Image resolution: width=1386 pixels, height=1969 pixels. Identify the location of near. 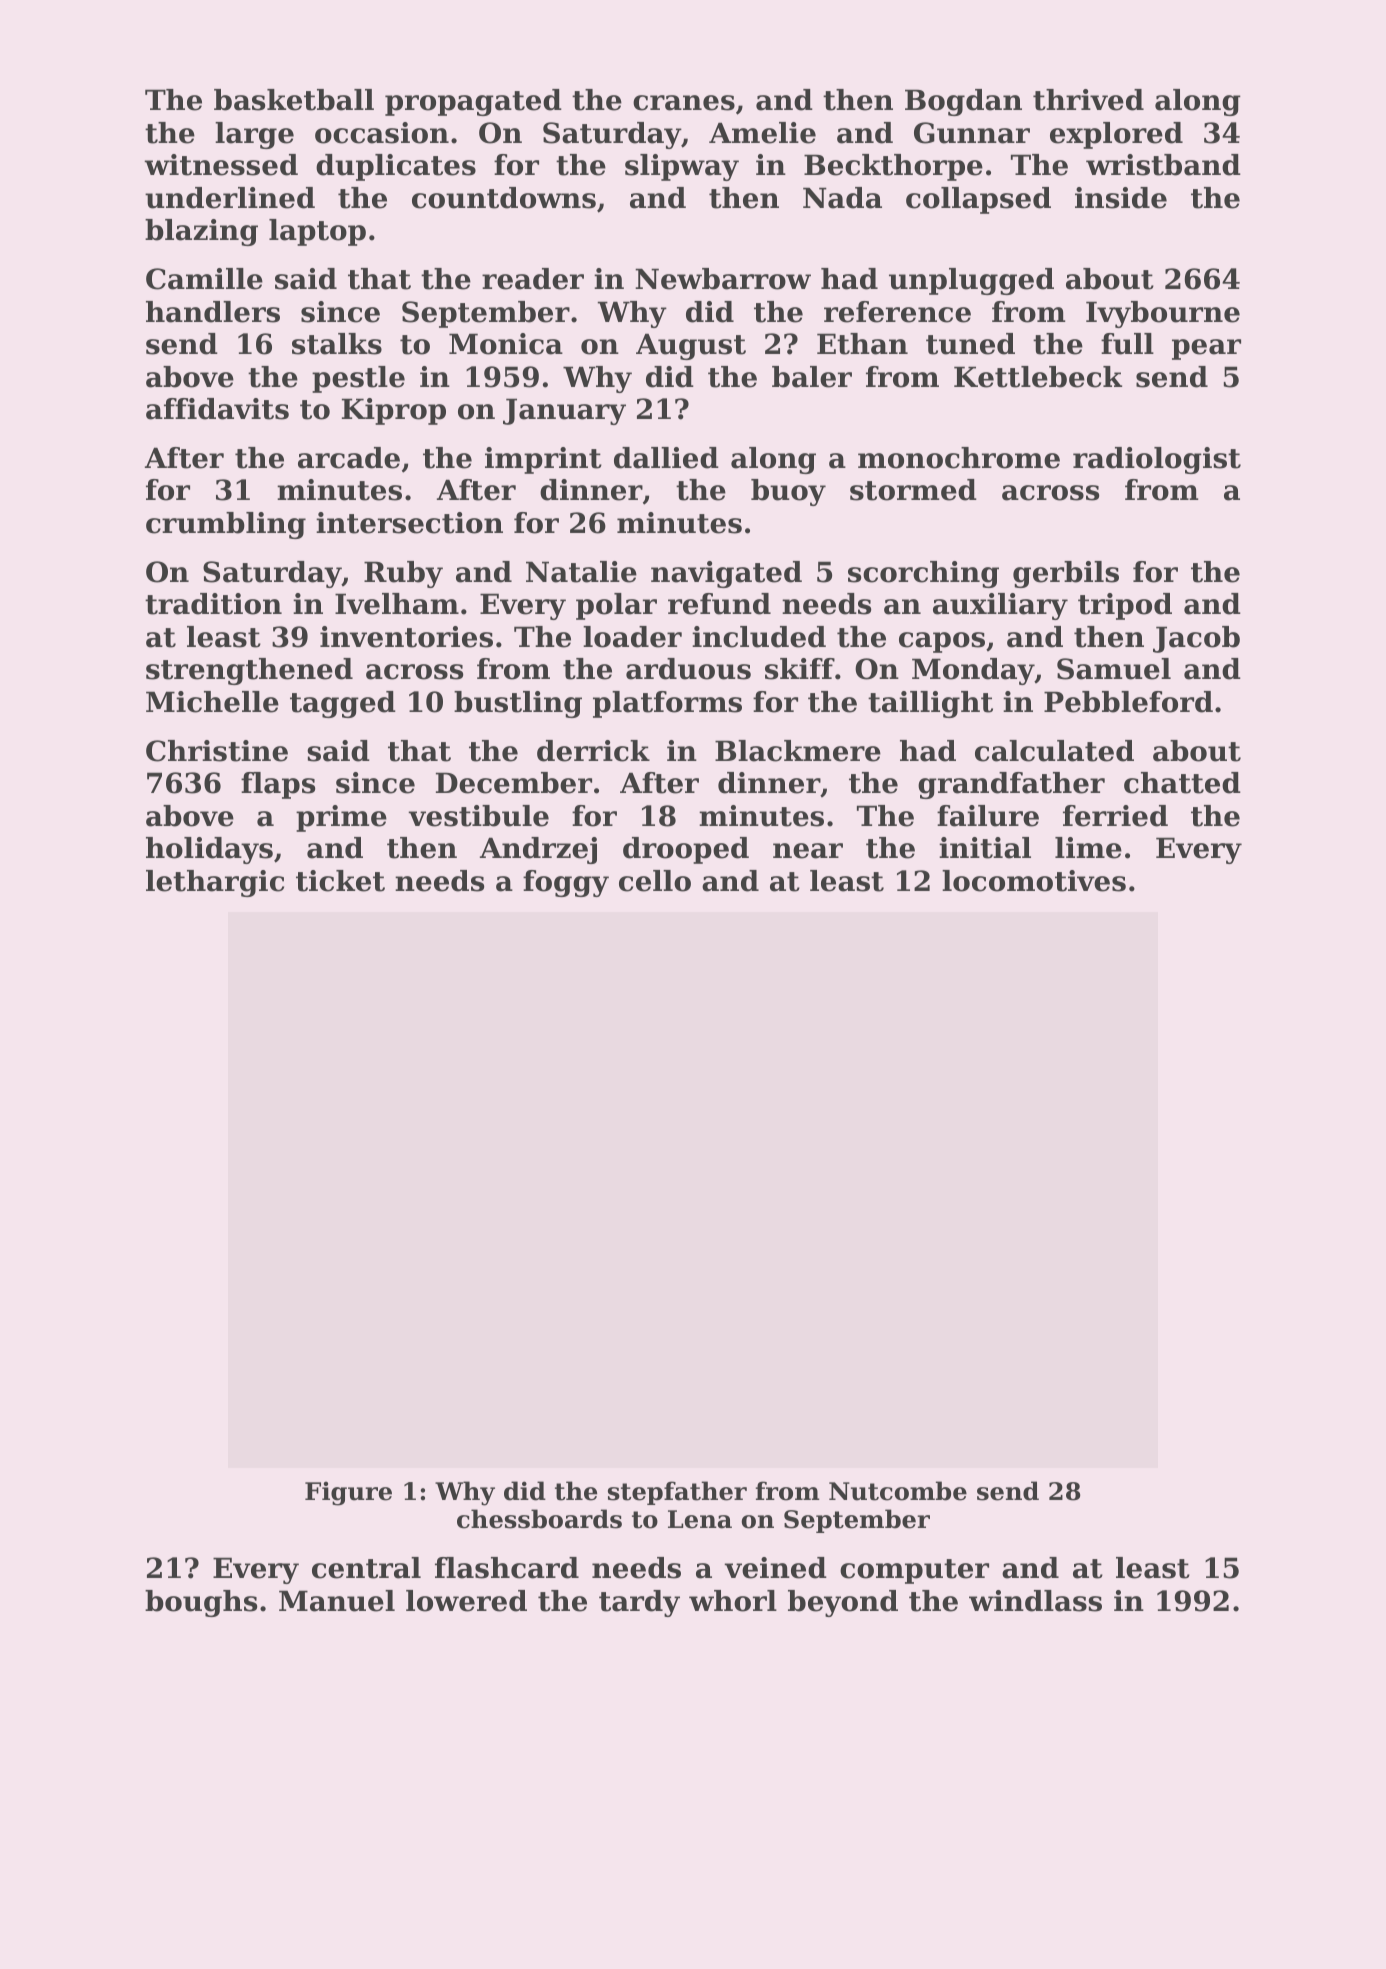
(808, 851).
